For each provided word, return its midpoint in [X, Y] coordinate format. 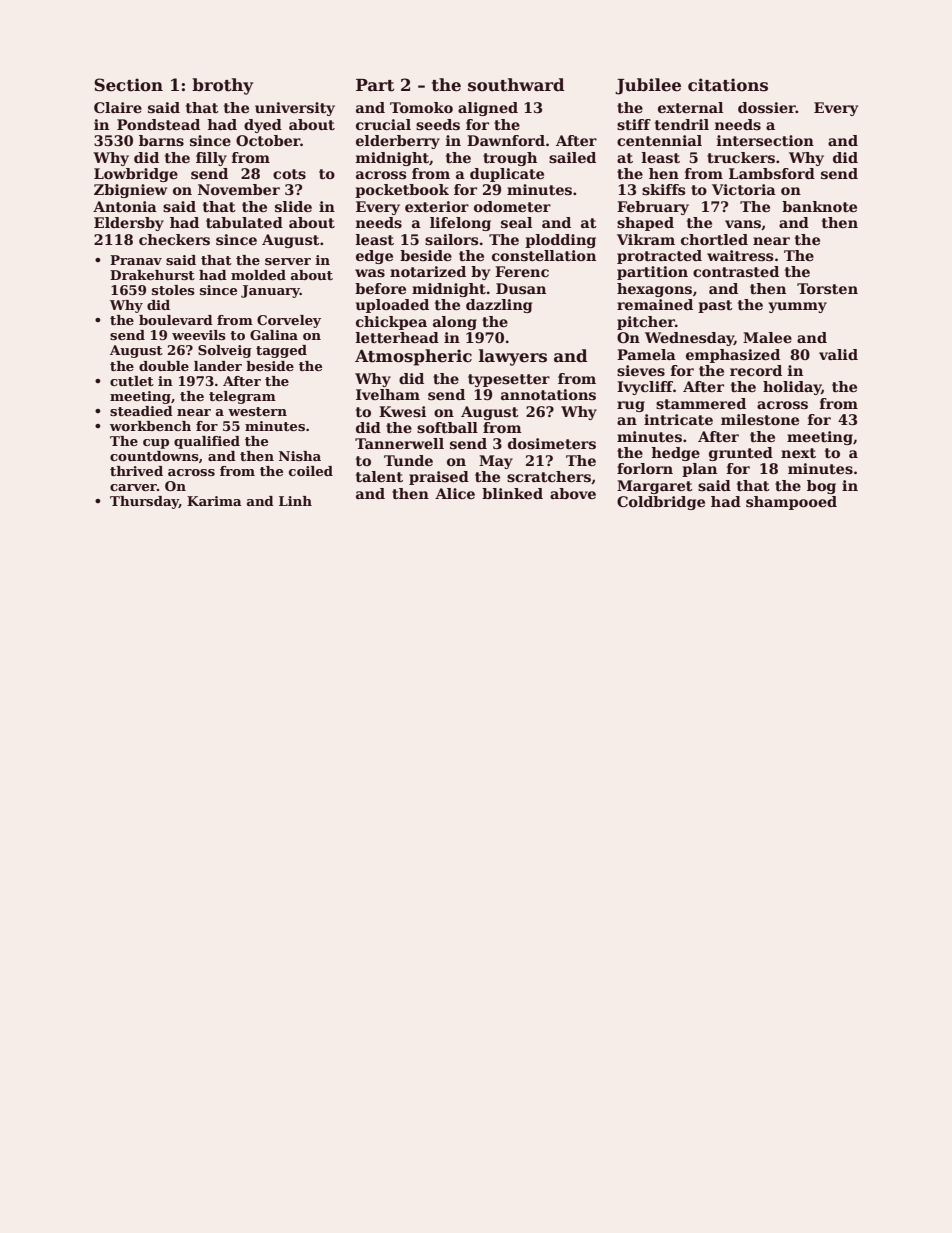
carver [133, 487]
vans [743, 224]
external [690, 107]
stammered [701, 403]
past [715, 306]
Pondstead [158, 124]
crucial [383, 124]
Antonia [125, 206]
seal [516, 222]
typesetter [509, 380]
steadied [141, 411]
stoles [173, 290]
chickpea [391, 323]
